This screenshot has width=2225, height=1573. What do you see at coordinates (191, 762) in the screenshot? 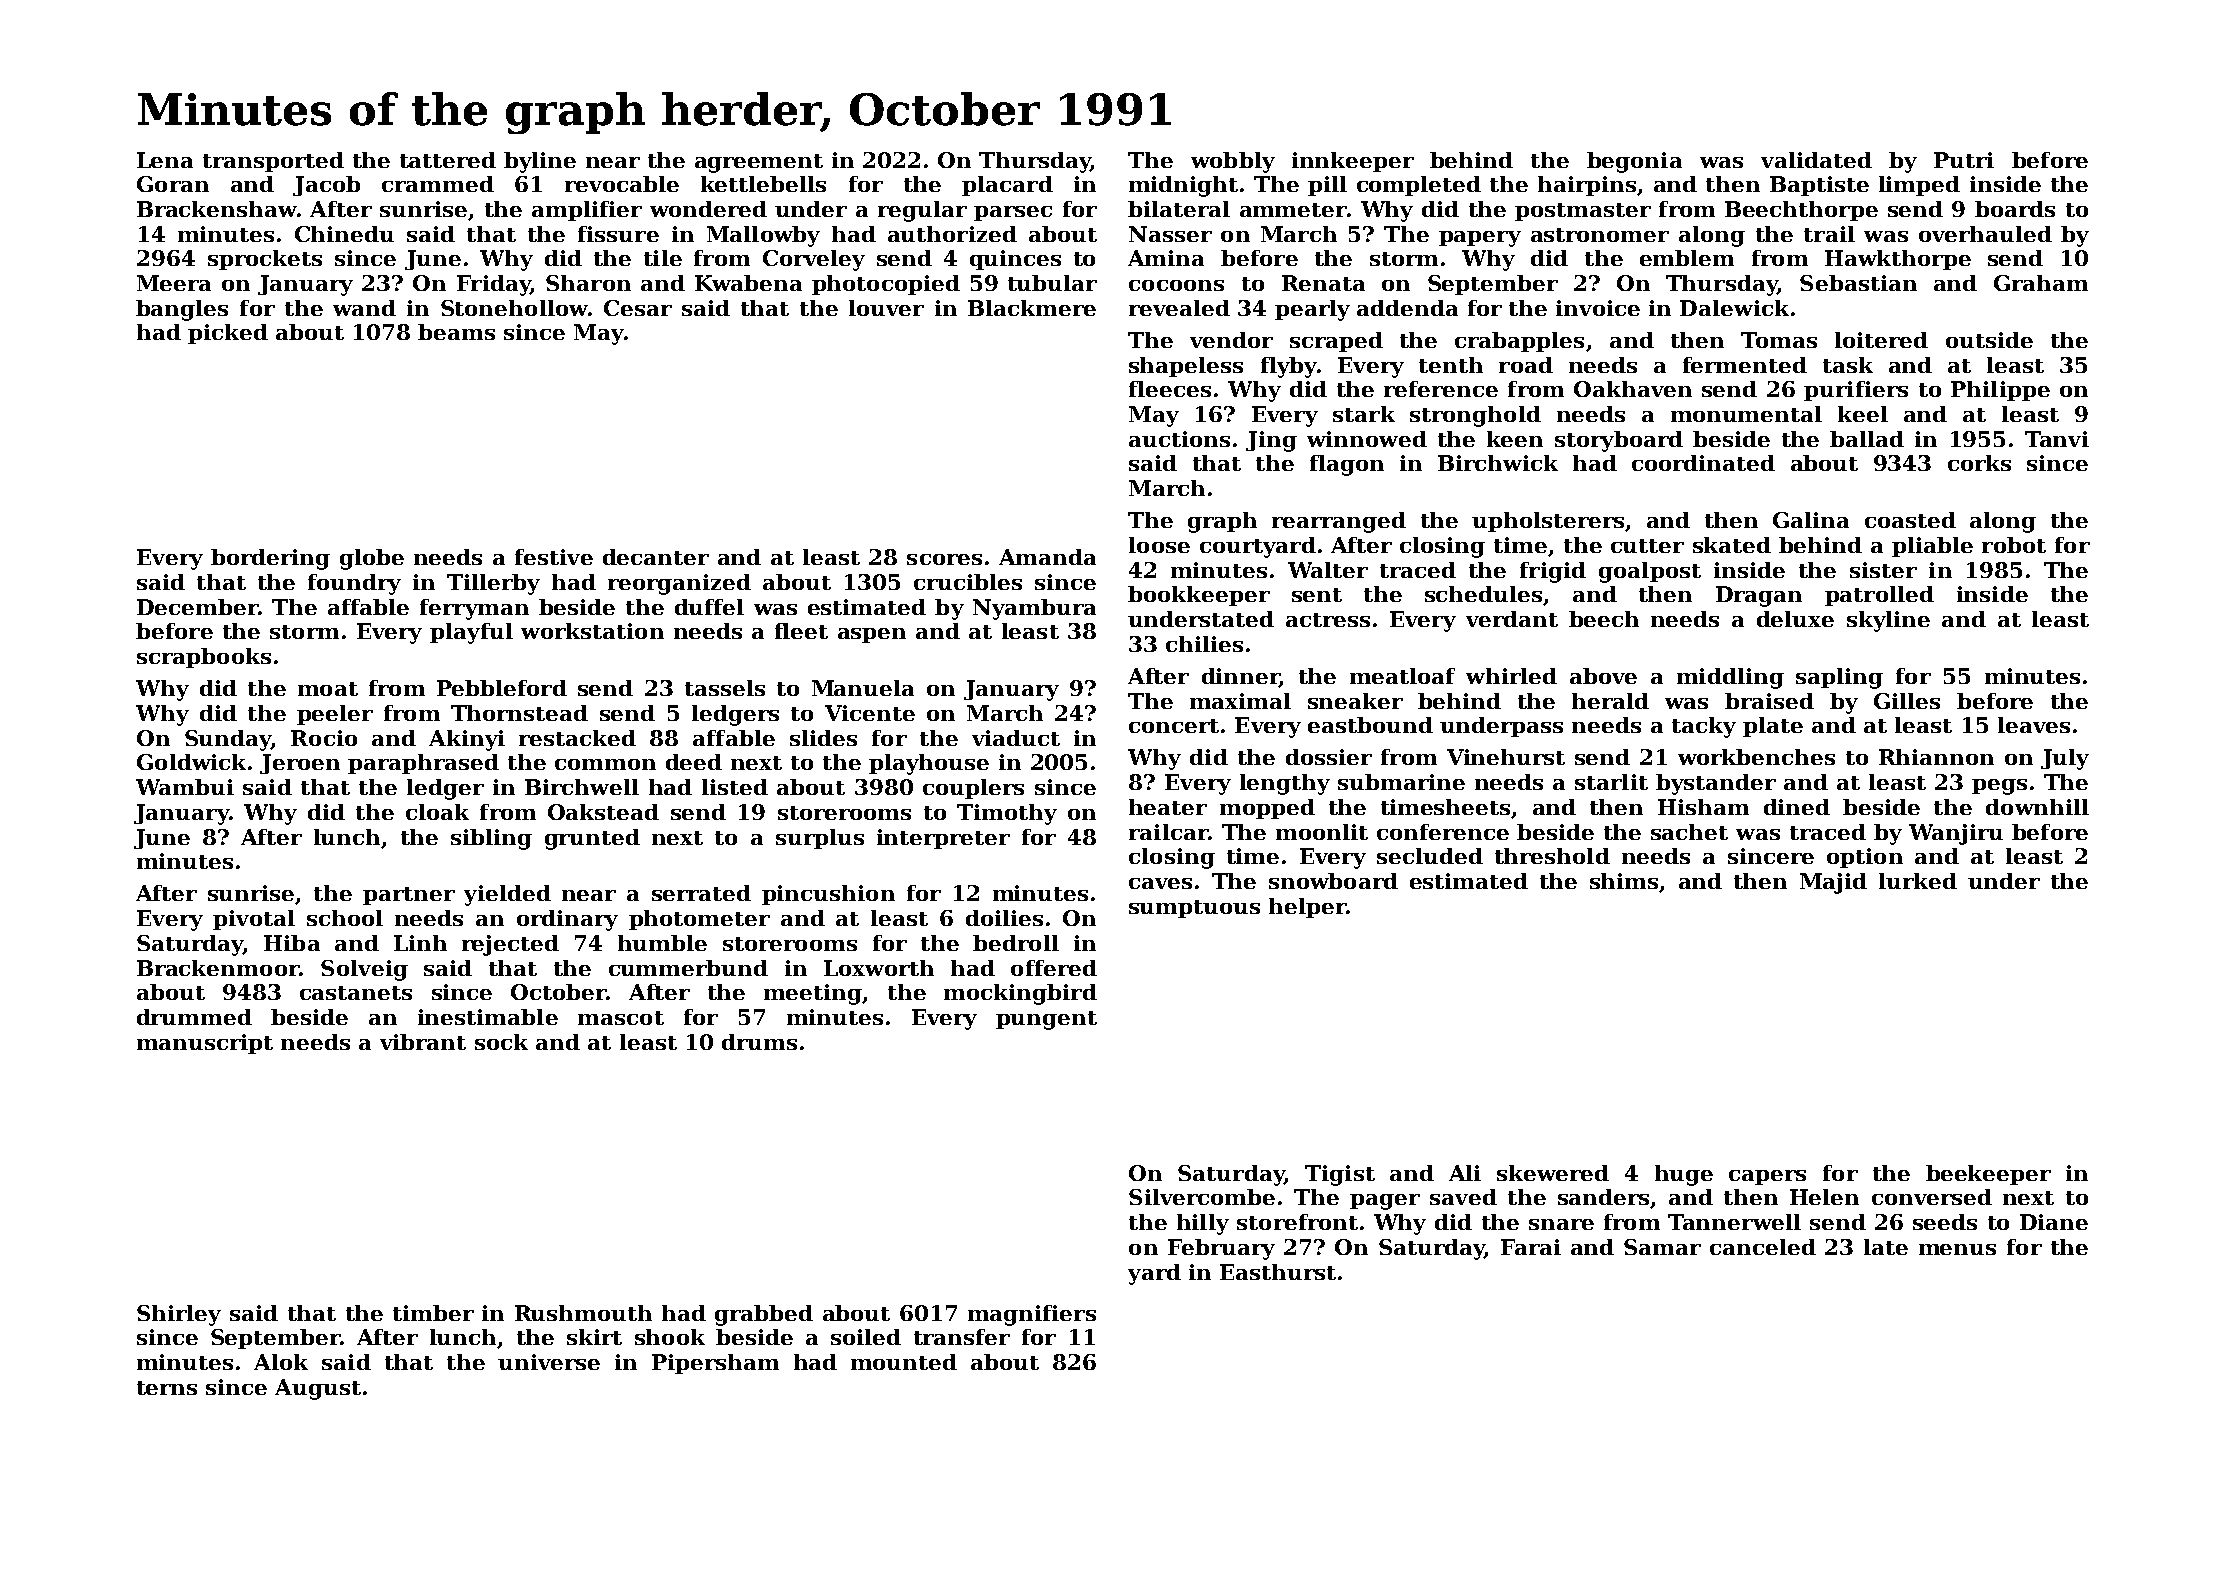
I see `Goldwick` at bounding box center [191, 762].
